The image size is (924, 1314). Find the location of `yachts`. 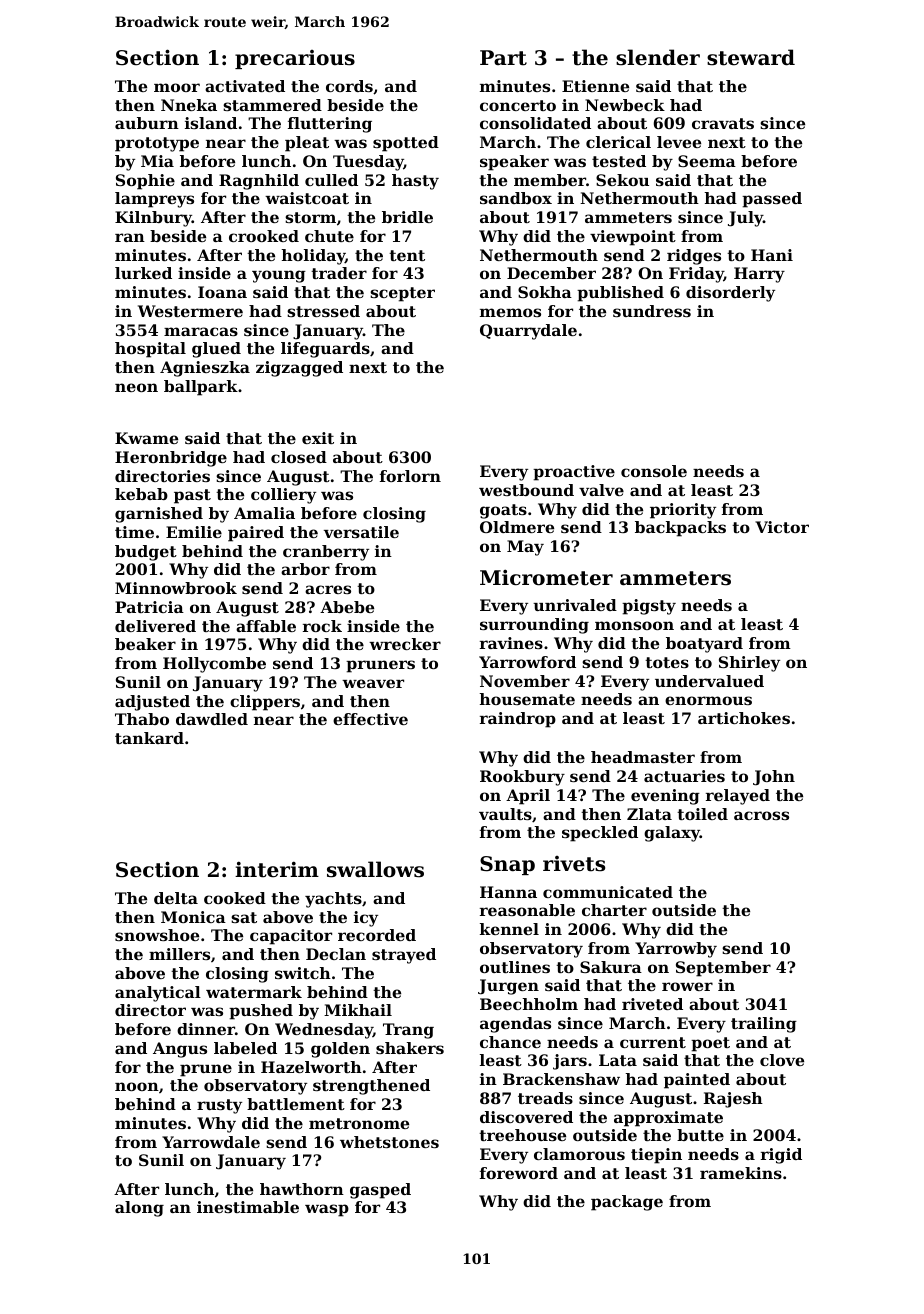

yachts is located at coordinates (333, 900).
